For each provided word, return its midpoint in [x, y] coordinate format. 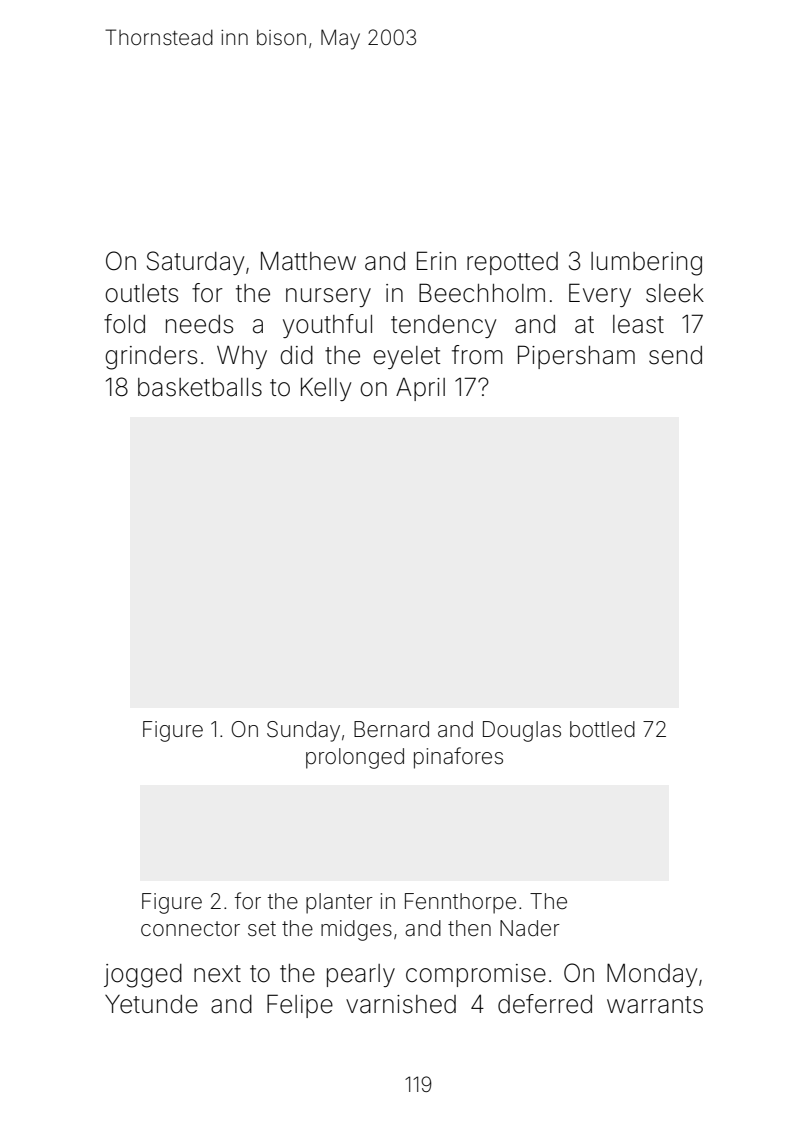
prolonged [355, 758]
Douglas [522, 731]
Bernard [391, 729]
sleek [675, 293]
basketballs [200, 387]
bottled [602, 729]
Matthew [308, 261]
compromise [476, 975]
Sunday [303, 731]
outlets [141, 293]
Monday [652, 975]
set [262, 928]
